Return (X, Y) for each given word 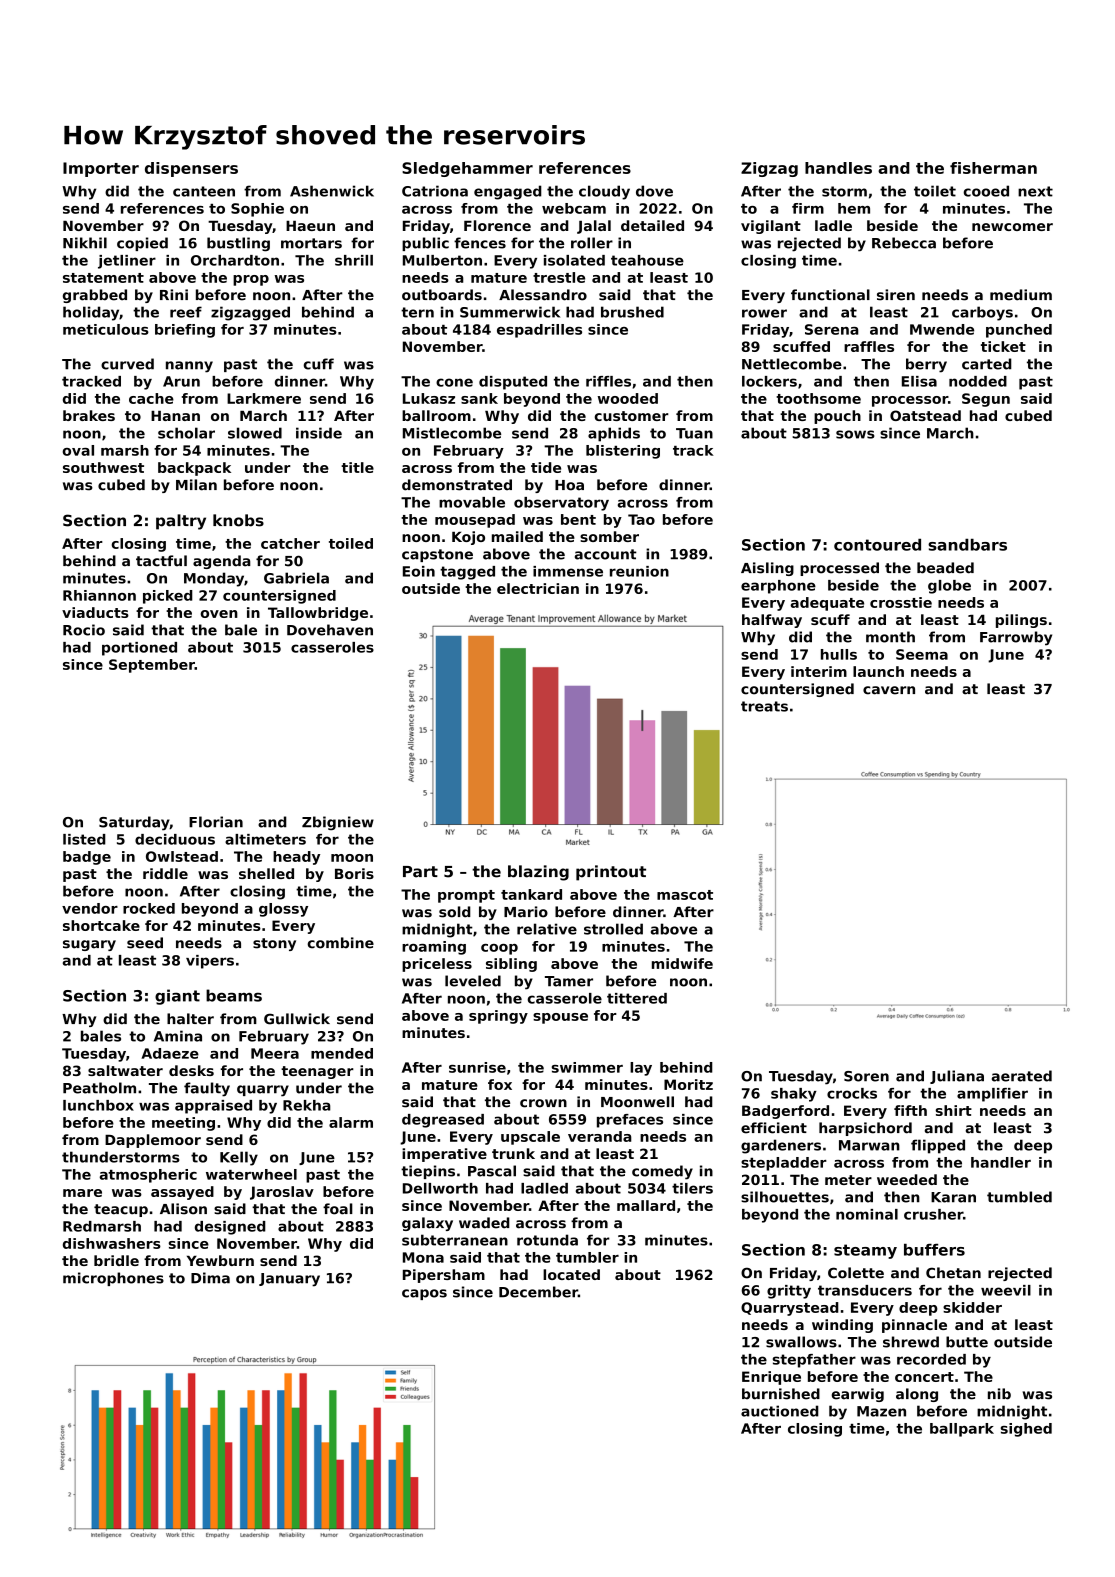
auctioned (780, 1411)
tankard (531, 894)
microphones (113, 1279)
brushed (632, 312)
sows (855, 434)
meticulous (106, 329)
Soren (866, 1076)
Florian (216, 822)
